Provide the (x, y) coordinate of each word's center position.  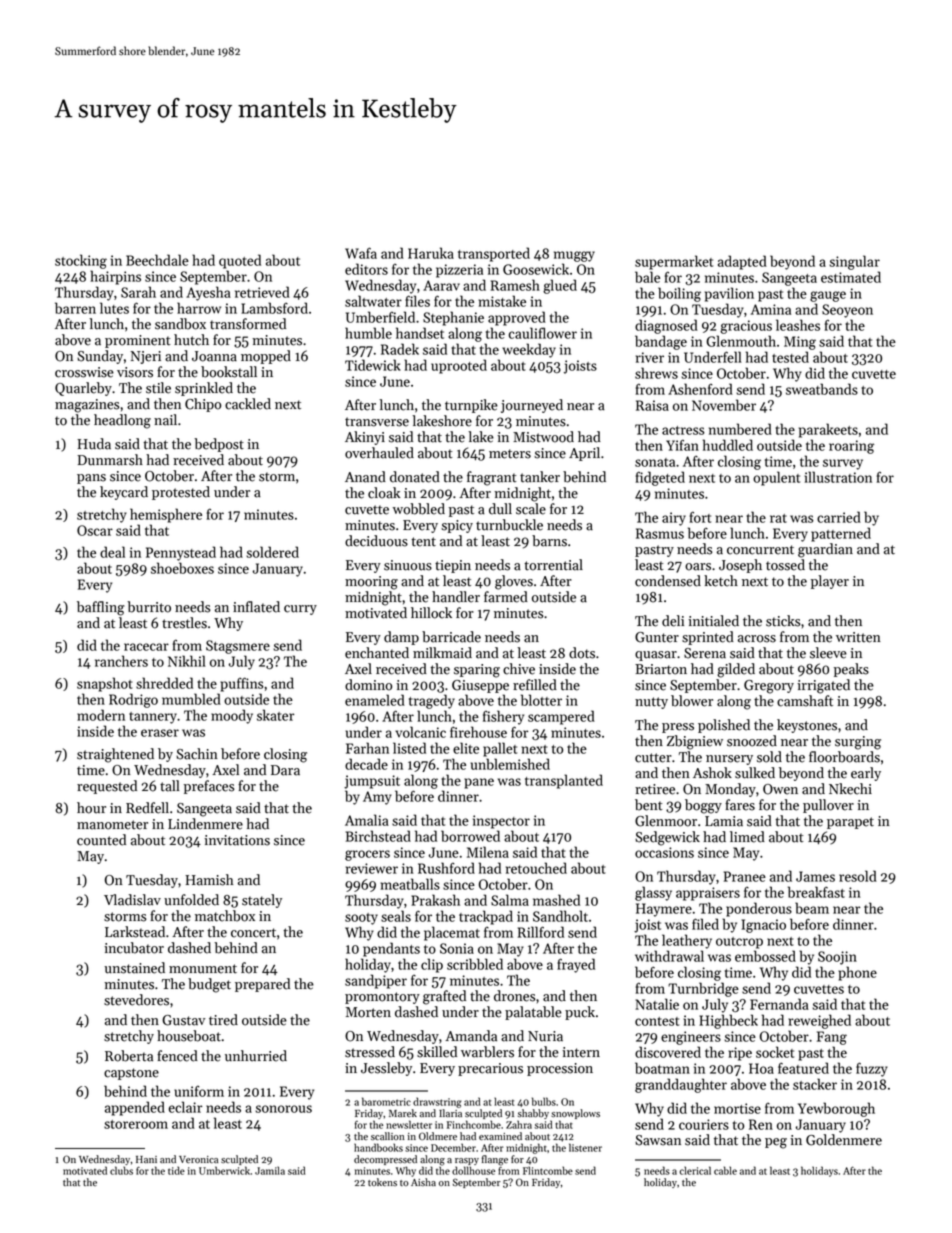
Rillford (541, 932)
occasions (664, 852)
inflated (256, 607)
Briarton (661, 669)
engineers (691, 1038)
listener (585, 1147)
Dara (285, 770)
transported (494, 254)
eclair (185, 1107)
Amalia (367, 820)
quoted (240, 261)
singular (854, 262)
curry (300, 610)
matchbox (225, 916)
